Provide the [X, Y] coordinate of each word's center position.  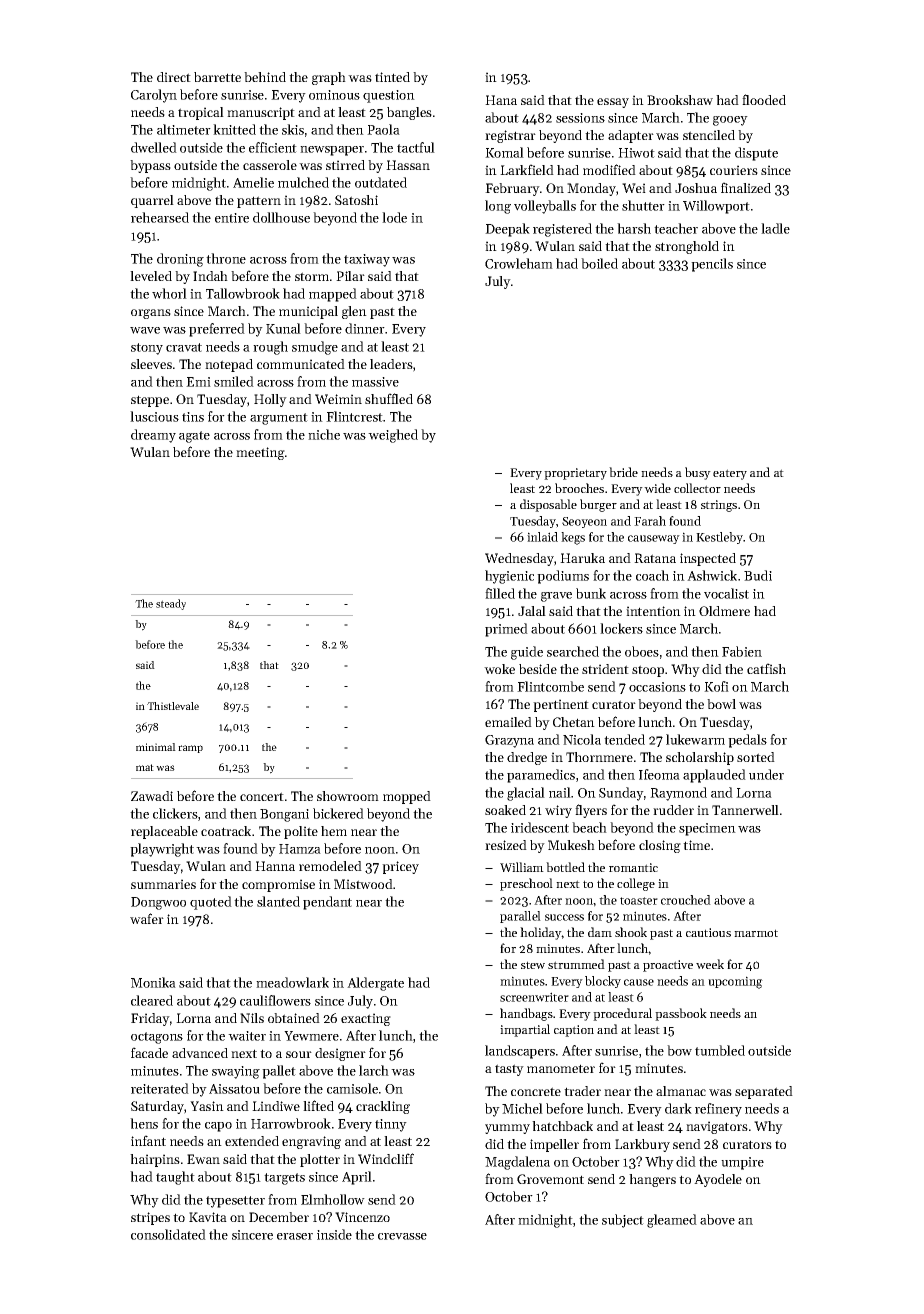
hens [144, 1123]
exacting [366, 1019]
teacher [676, 228]
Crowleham [519, 263]
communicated [301, 364]
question [389, 96]
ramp [190, 749]
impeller [554, 1145]
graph [329, 78]
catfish [766, 668]
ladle [775, 228]
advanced [200, 1053]
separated [764, 1092]
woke [499, 669]
